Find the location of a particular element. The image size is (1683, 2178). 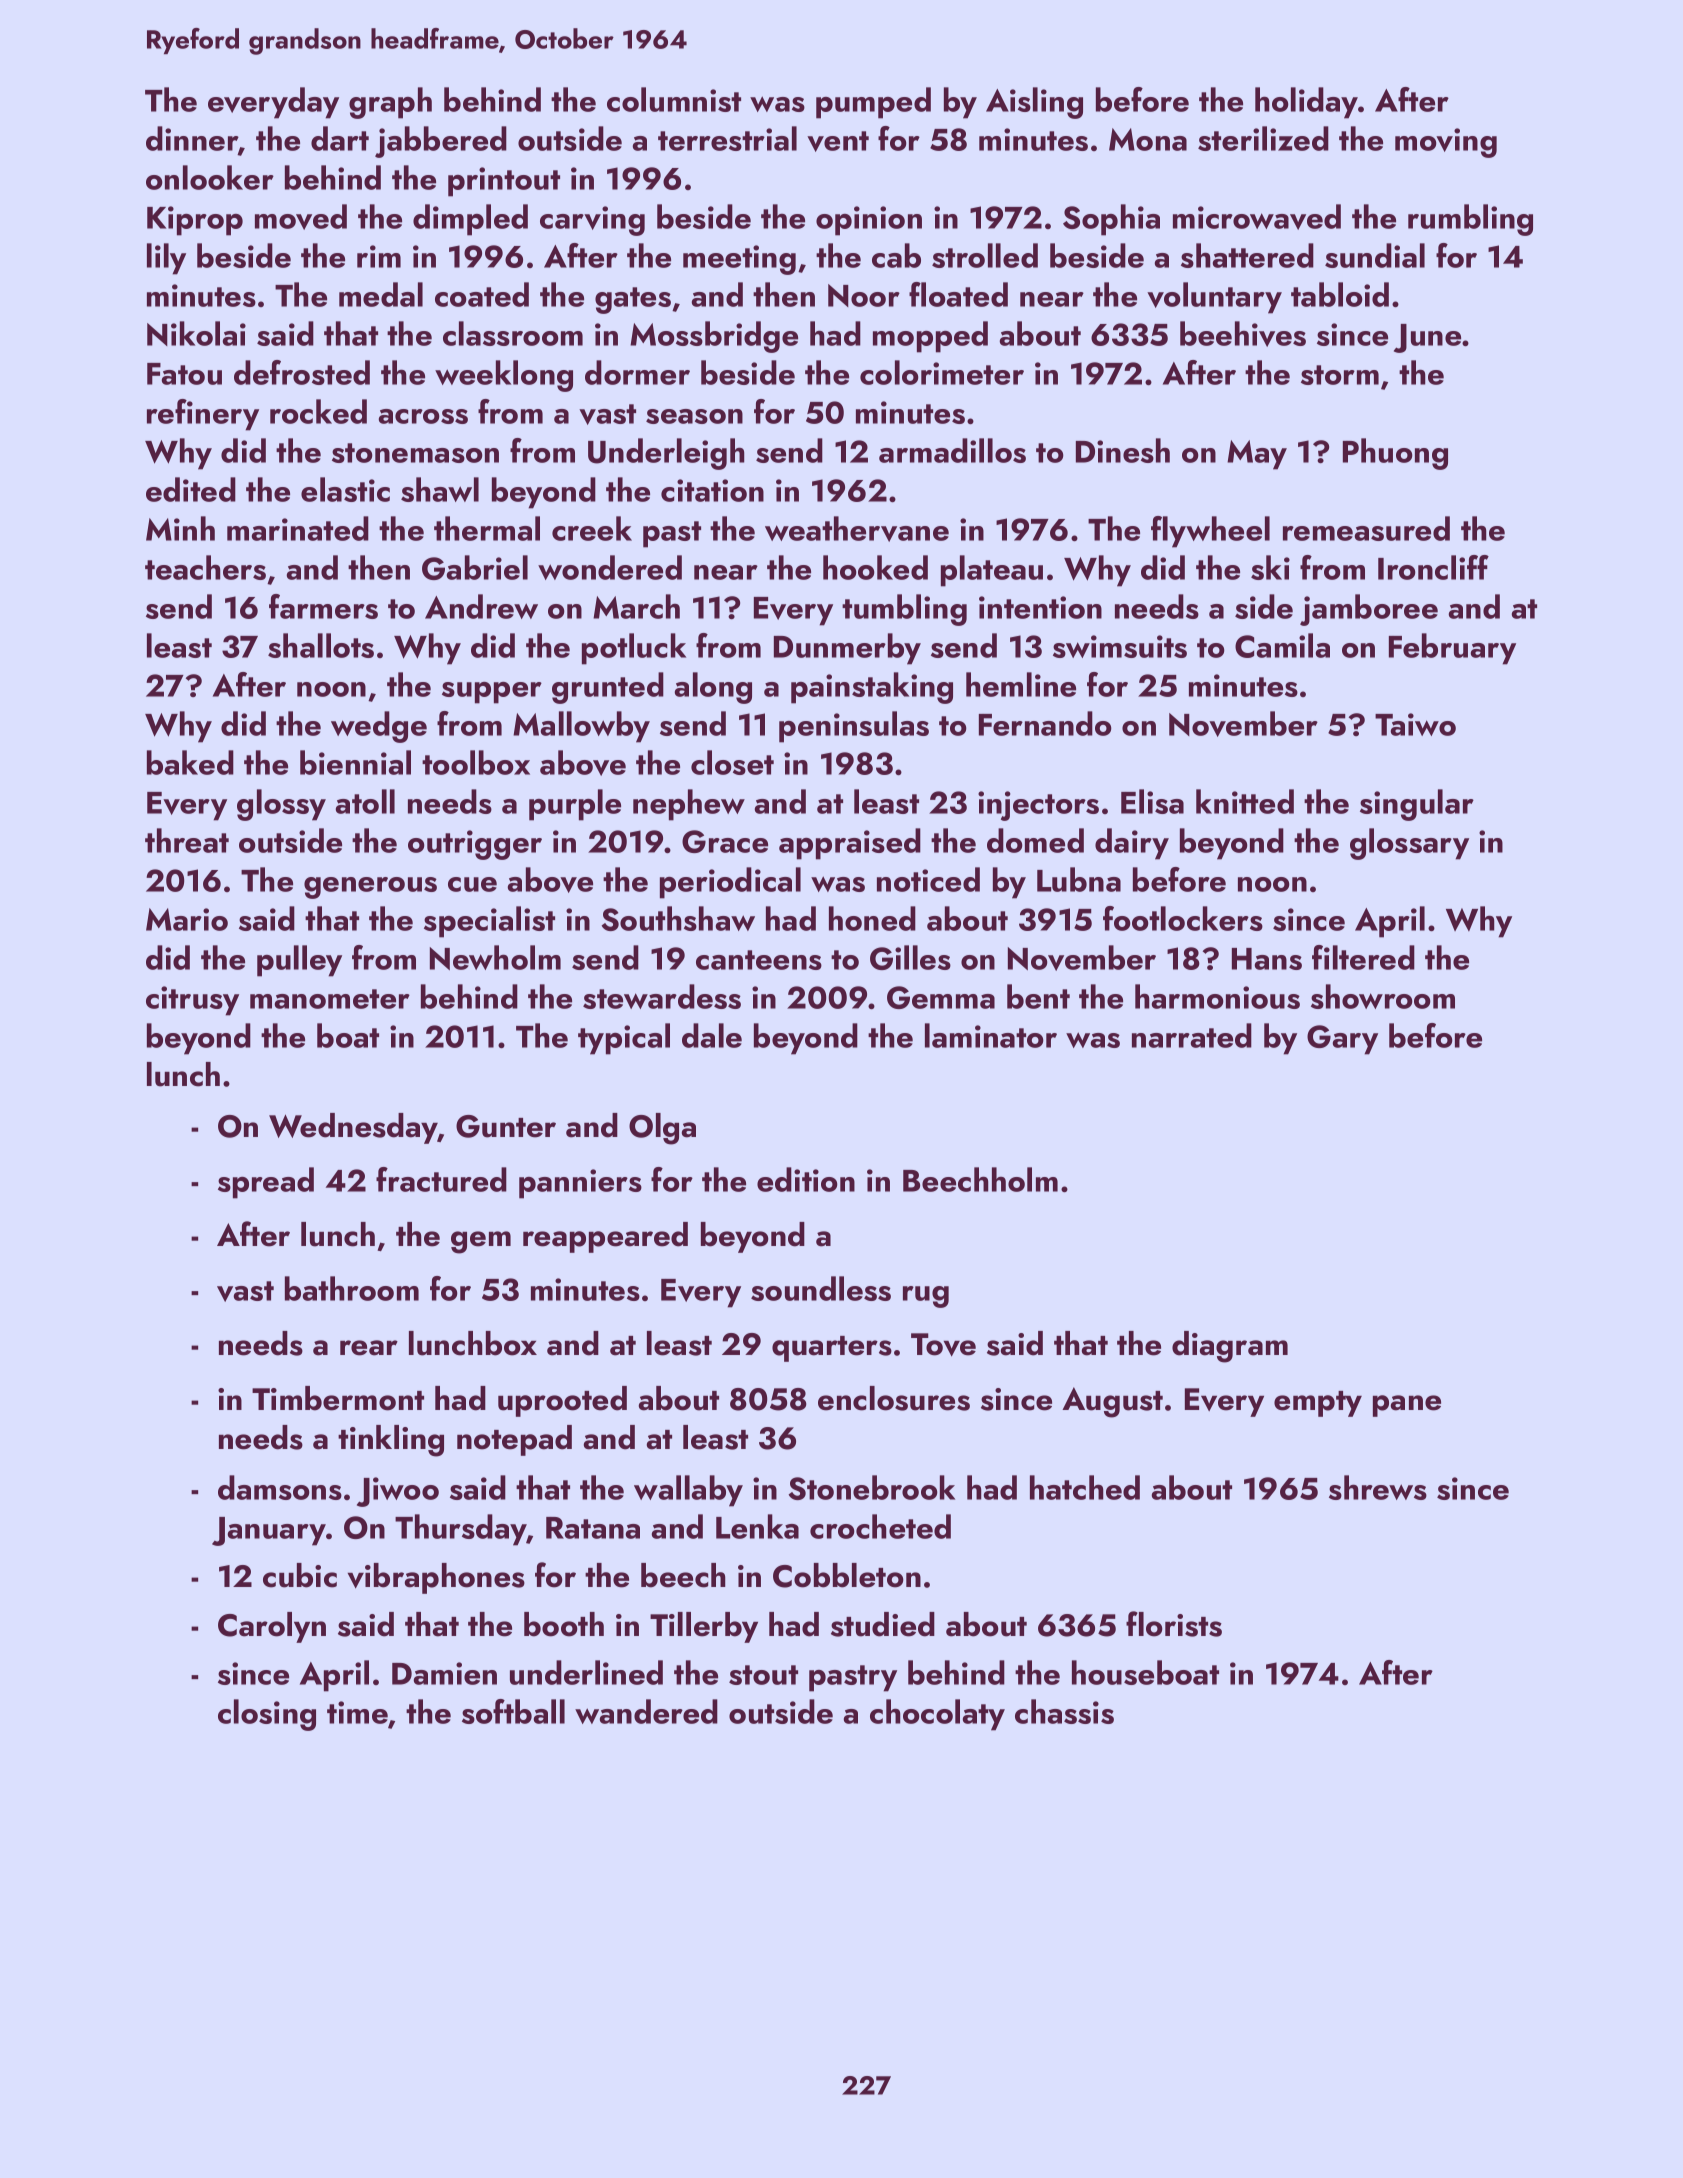

colorimeter is located at coordinates (942, 372).
